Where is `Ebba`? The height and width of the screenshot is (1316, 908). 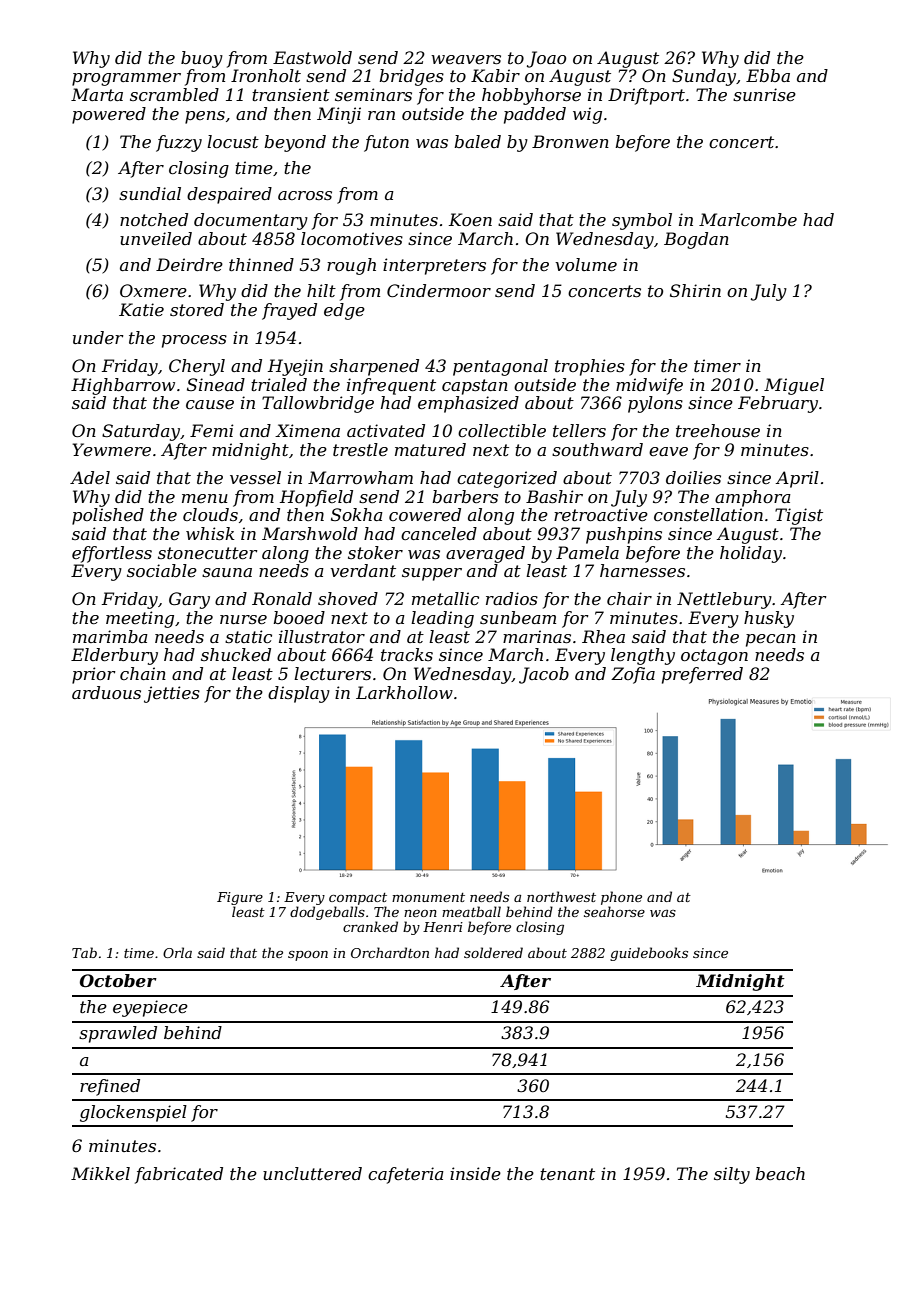 Ebba is located at coordinates (768, 75).
